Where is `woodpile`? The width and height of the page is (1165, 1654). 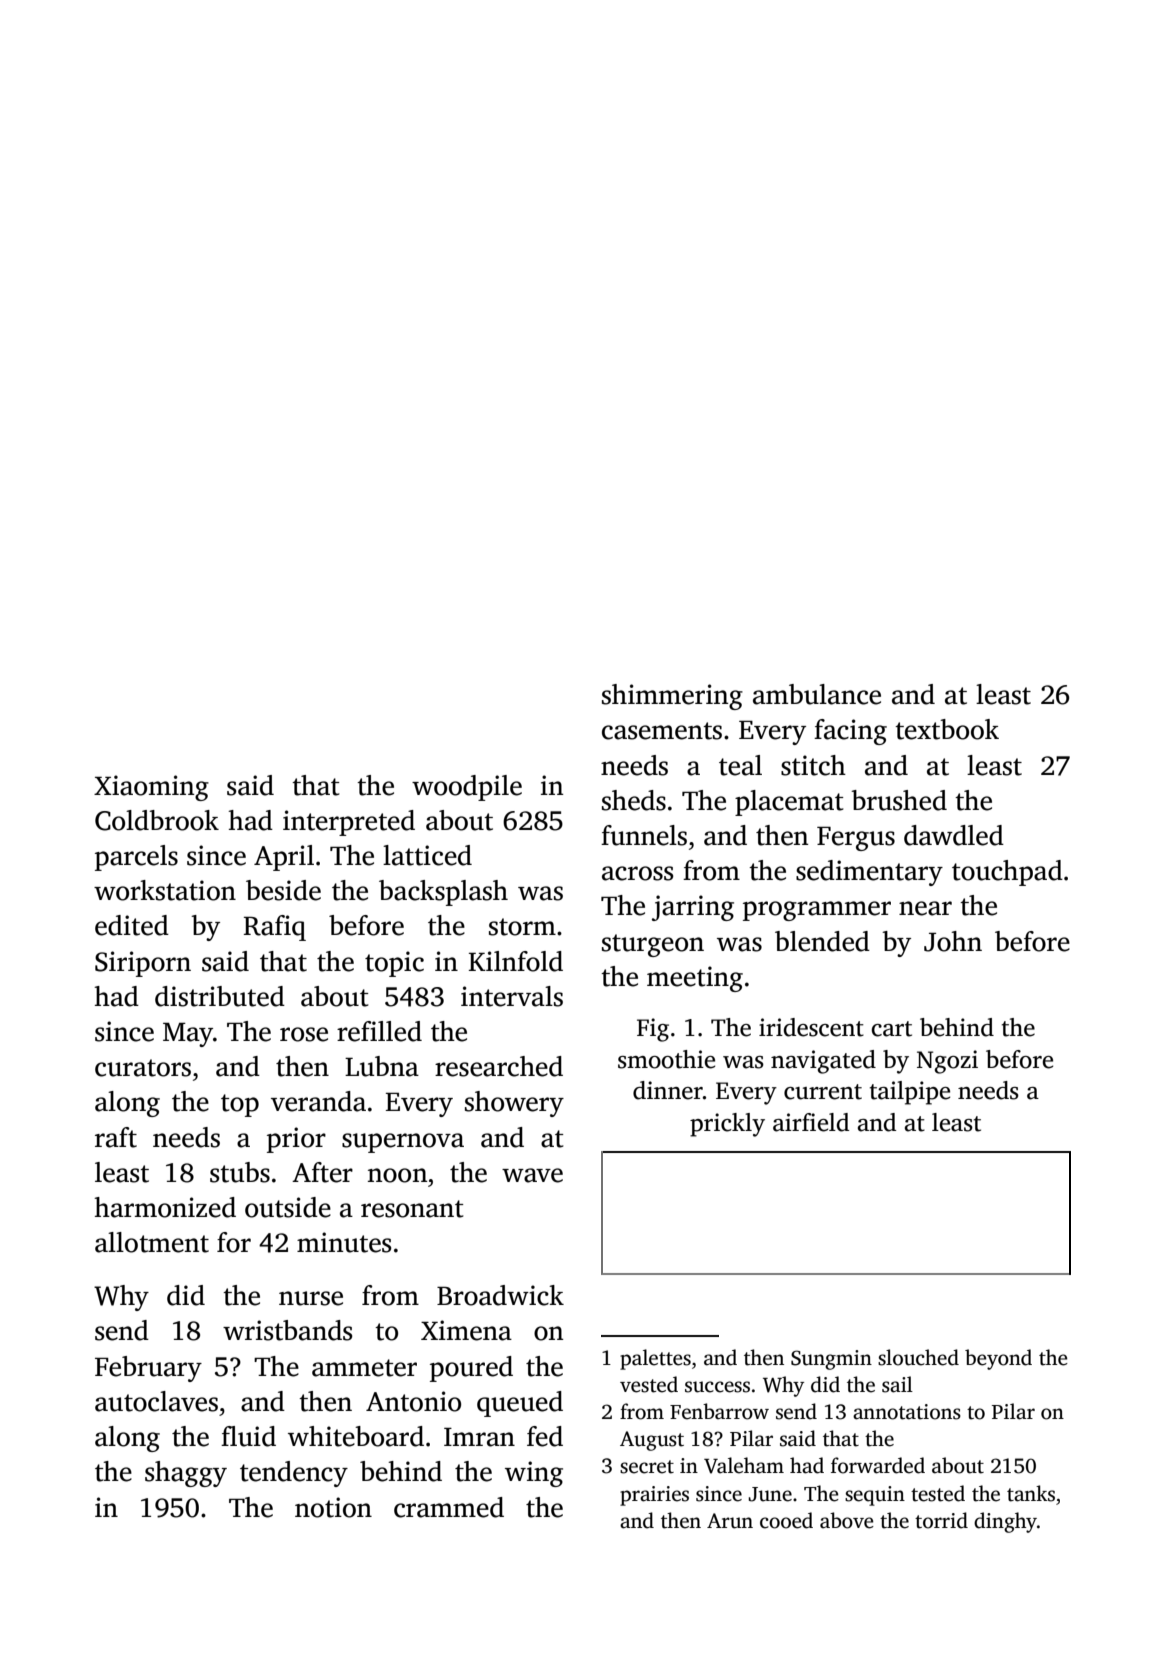 woodpile is located at coordinates (467, 788).
